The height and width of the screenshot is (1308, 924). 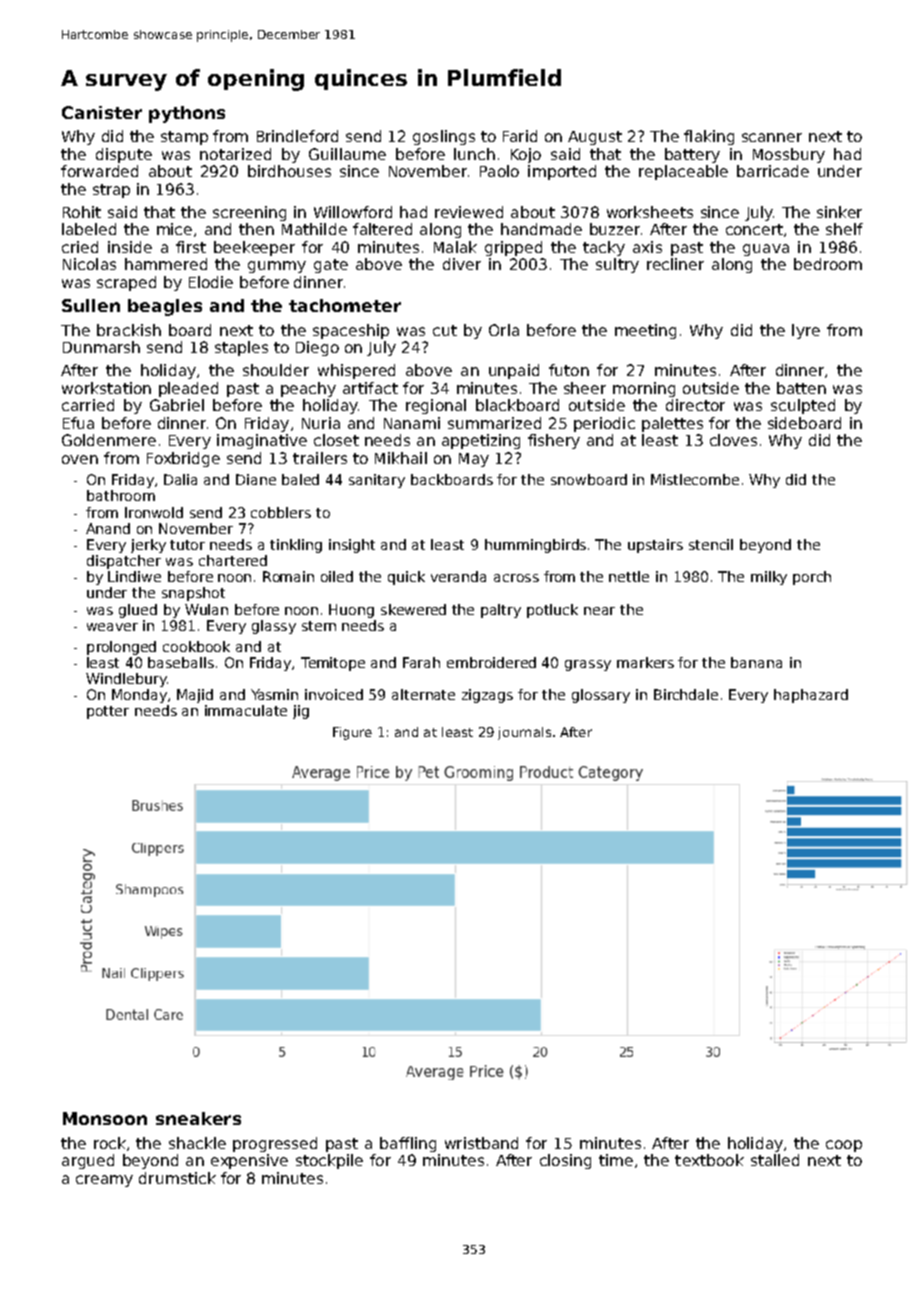 What do you see at coordinates (806, 331) in the screenshot?
I see `lyre` at bounding box center [806, 331].
